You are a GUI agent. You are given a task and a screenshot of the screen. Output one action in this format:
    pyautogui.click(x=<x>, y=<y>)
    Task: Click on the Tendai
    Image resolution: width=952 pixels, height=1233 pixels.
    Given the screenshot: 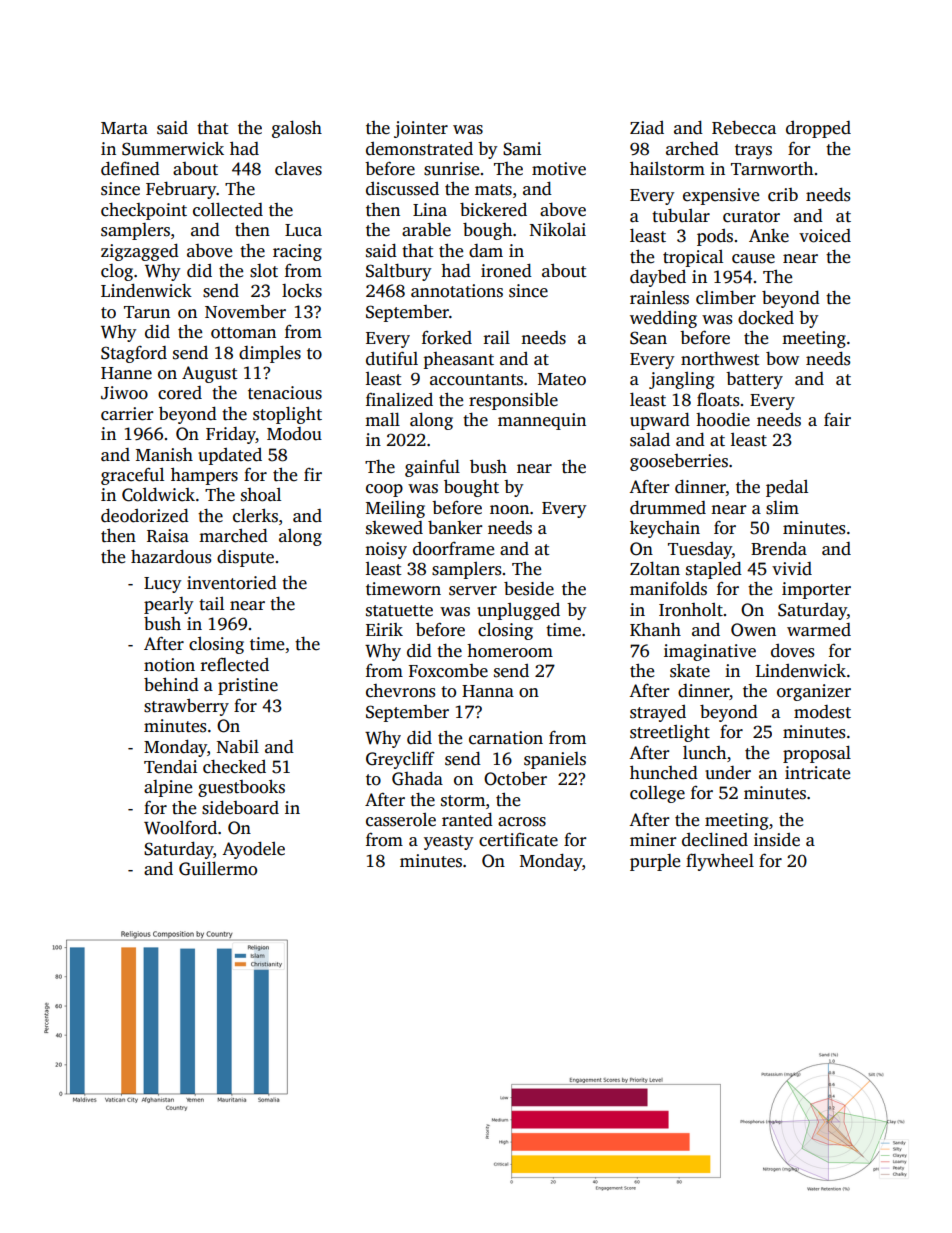 What is the action you would take?
    pyautogui.click(x=170, y=767)
